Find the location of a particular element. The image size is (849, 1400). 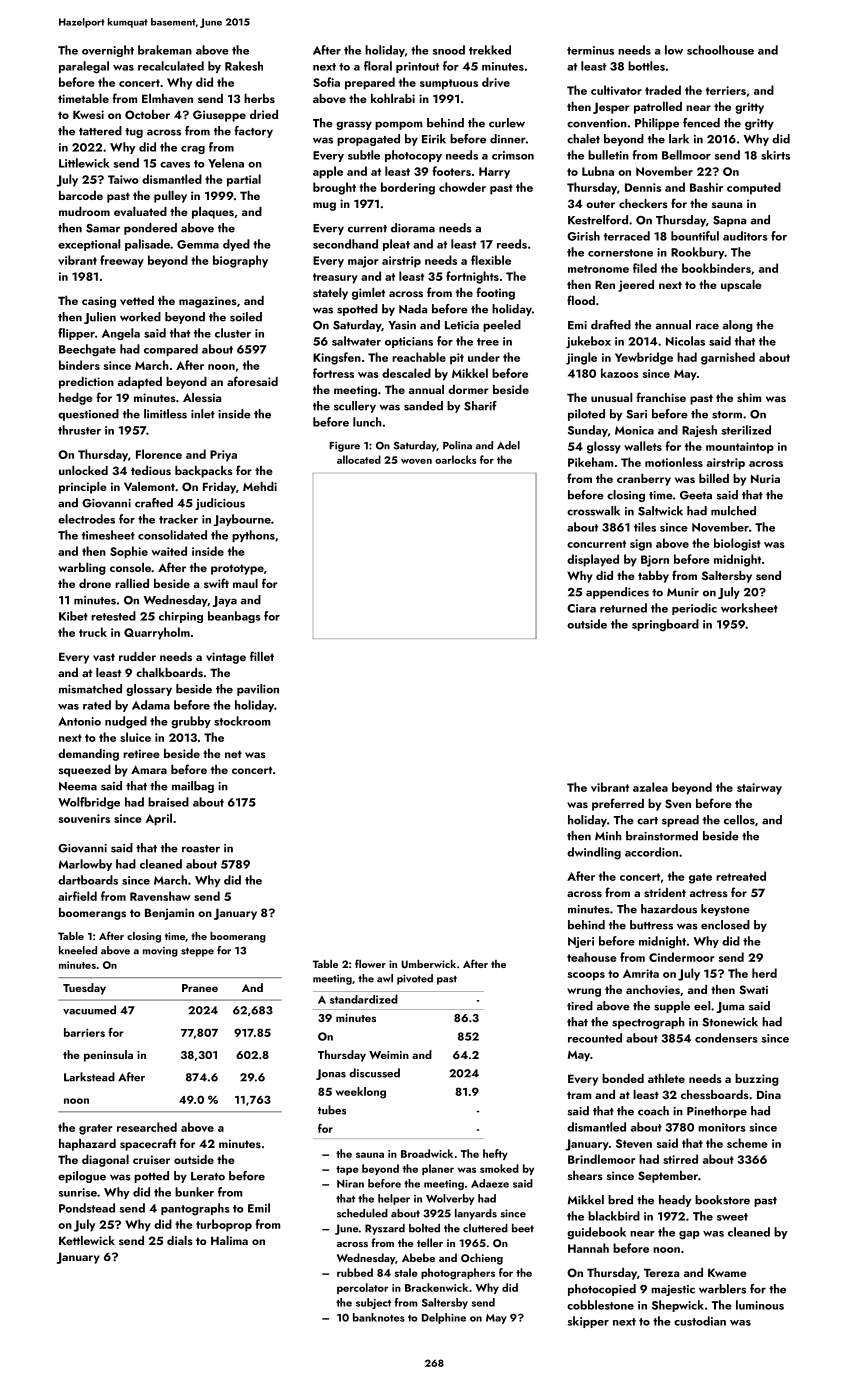

overnight is located at coordinates (108, 51).
